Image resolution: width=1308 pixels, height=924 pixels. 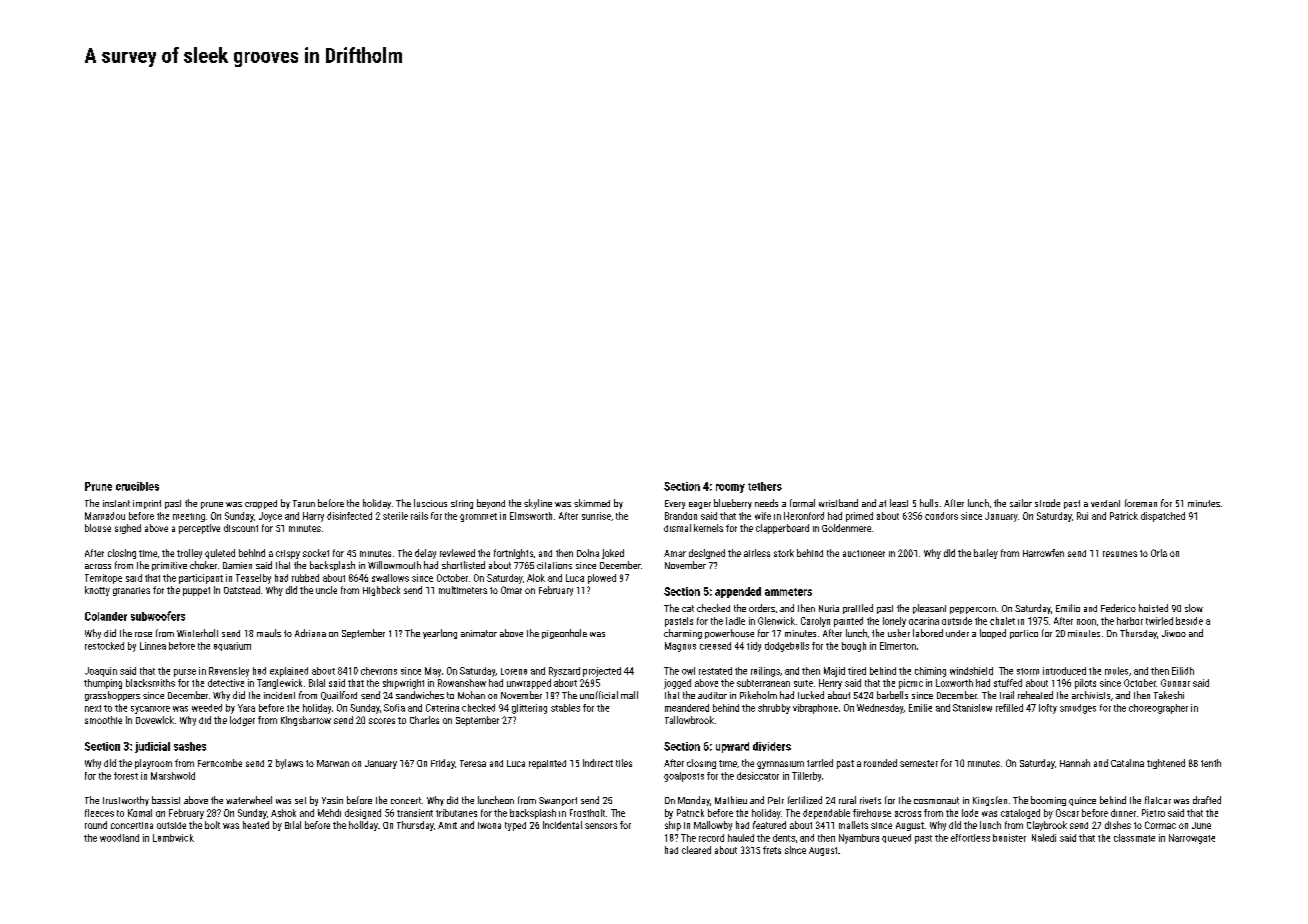 What do you see at coordinates (147, 504) in the screenshot?
I see `imprint` at bounding box center [147, 504].
